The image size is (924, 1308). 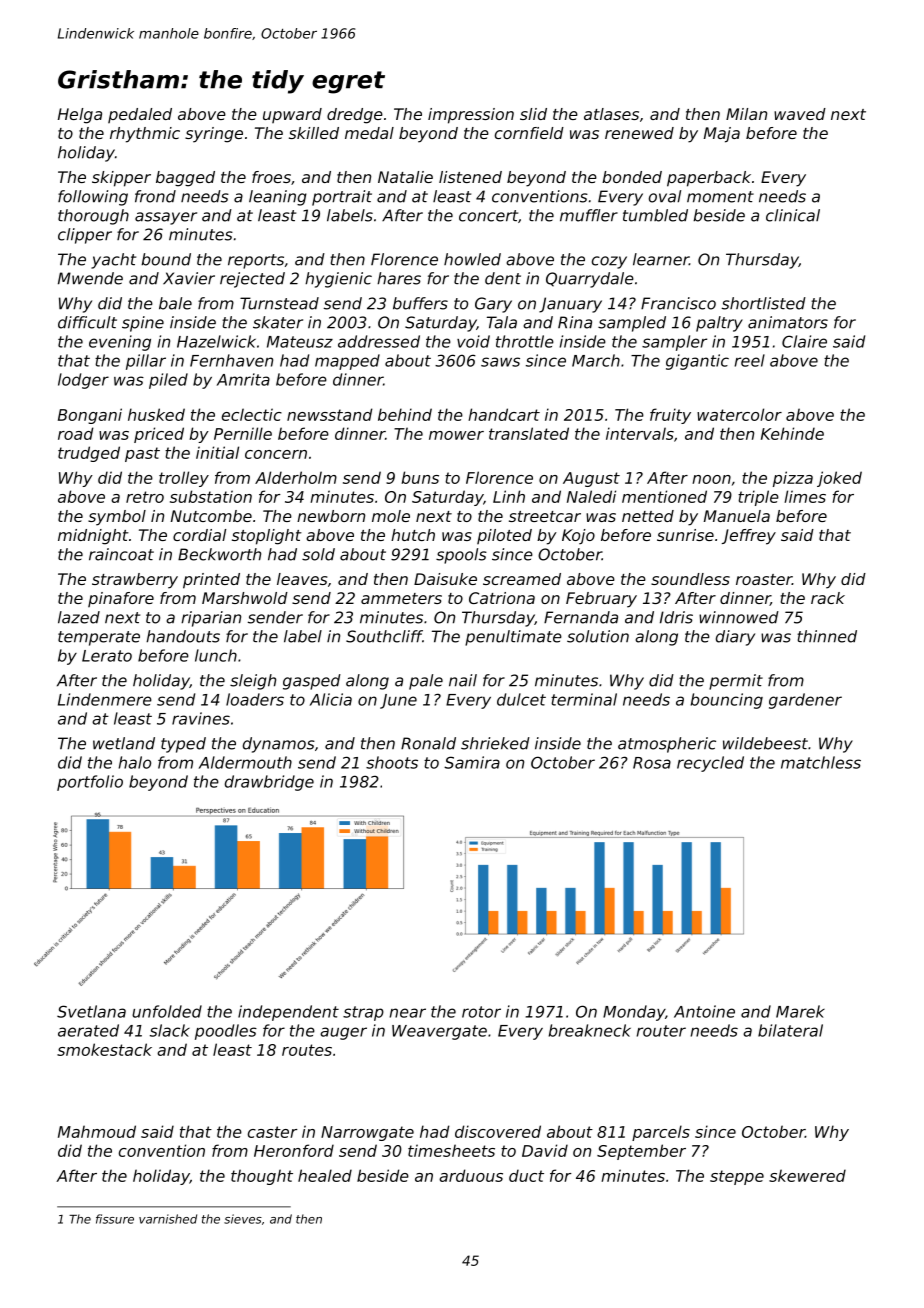 I want to click on following, so click(x=93, y=198).
